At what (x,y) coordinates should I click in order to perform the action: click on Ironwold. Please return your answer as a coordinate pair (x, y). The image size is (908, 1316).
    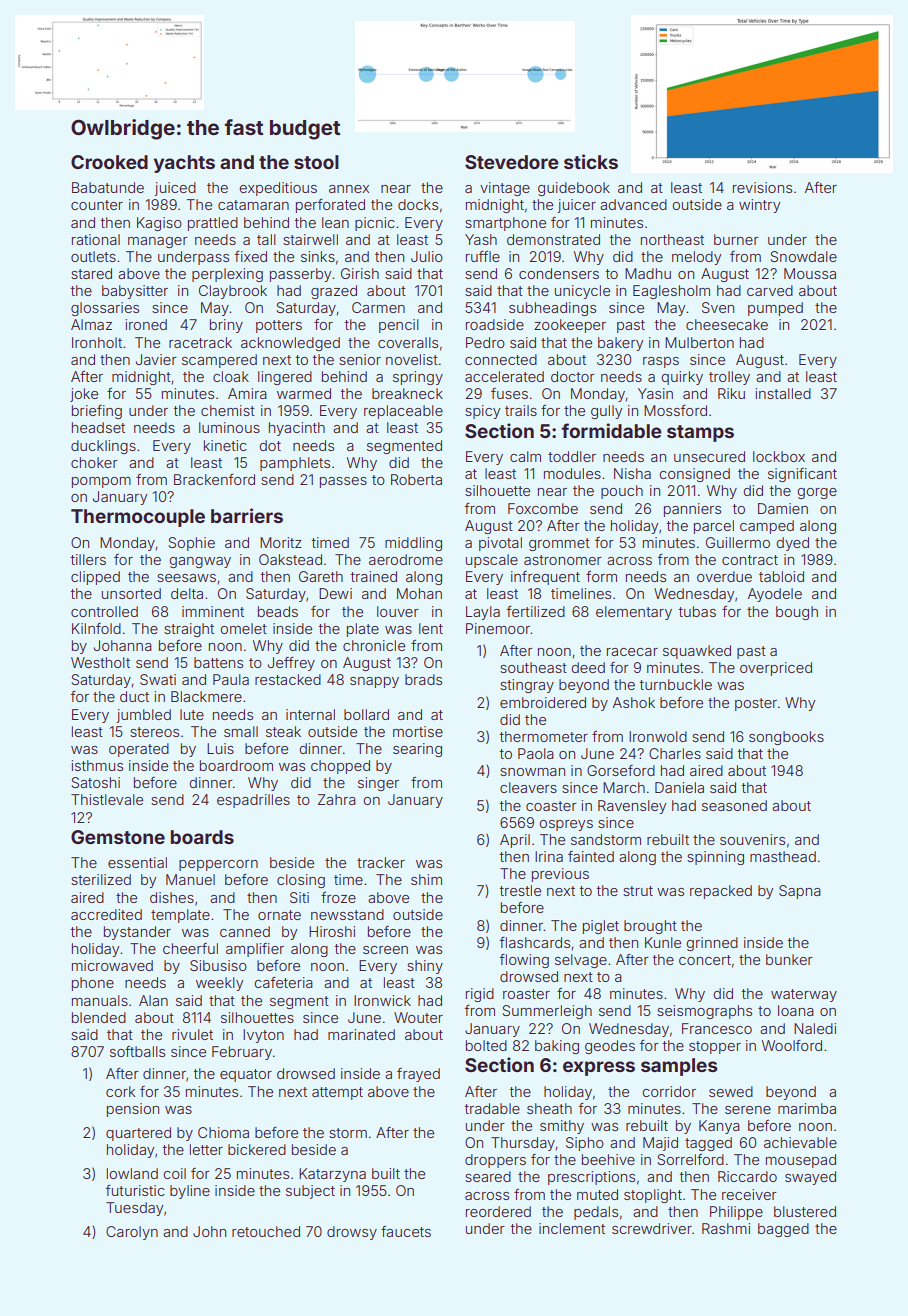
    Looking at the image, I should click on (658, 736).
